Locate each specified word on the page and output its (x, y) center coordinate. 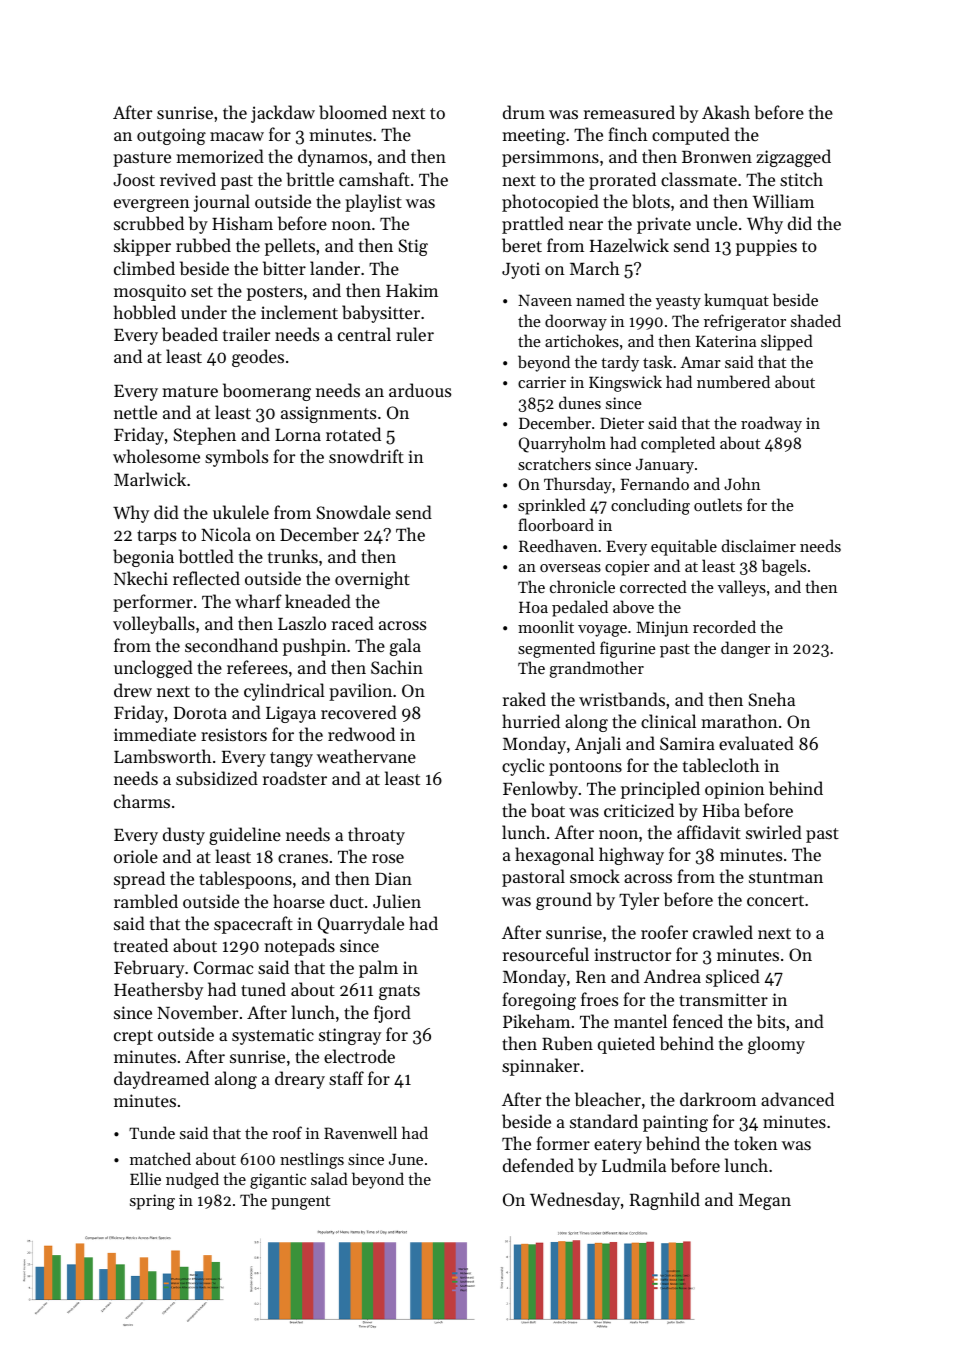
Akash (726, 112)
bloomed (353, 112)
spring (152, 1202)
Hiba (721, 810)
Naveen (545, 300)
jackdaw (283, 114)
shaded (816, 320)
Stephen (204, 436)
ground (564, 901)
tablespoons (245, 880)
